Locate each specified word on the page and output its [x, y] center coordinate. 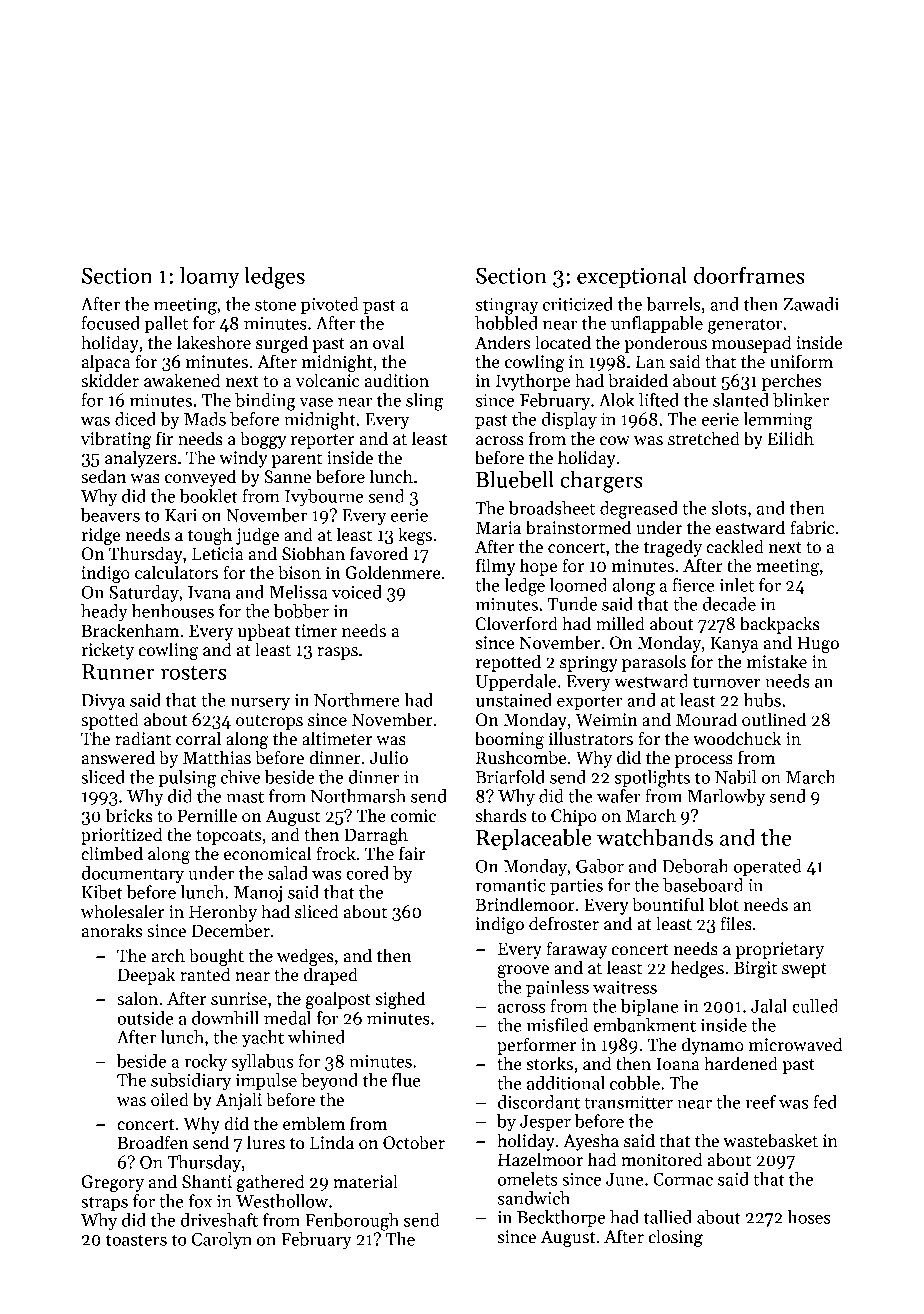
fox [200, 1201]
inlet [736, 585]
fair [412, 853]
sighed [400, 1000]
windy [243, 459]
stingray [507, 306]
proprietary [780, 950]
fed [825, 1102]
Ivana [209, 592]
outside [145, 1018]
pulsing [187, 779]
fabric [812, 527]
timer [316, 631]
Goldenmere [393, 572]
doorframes [749, 275]
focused [110, 323]
